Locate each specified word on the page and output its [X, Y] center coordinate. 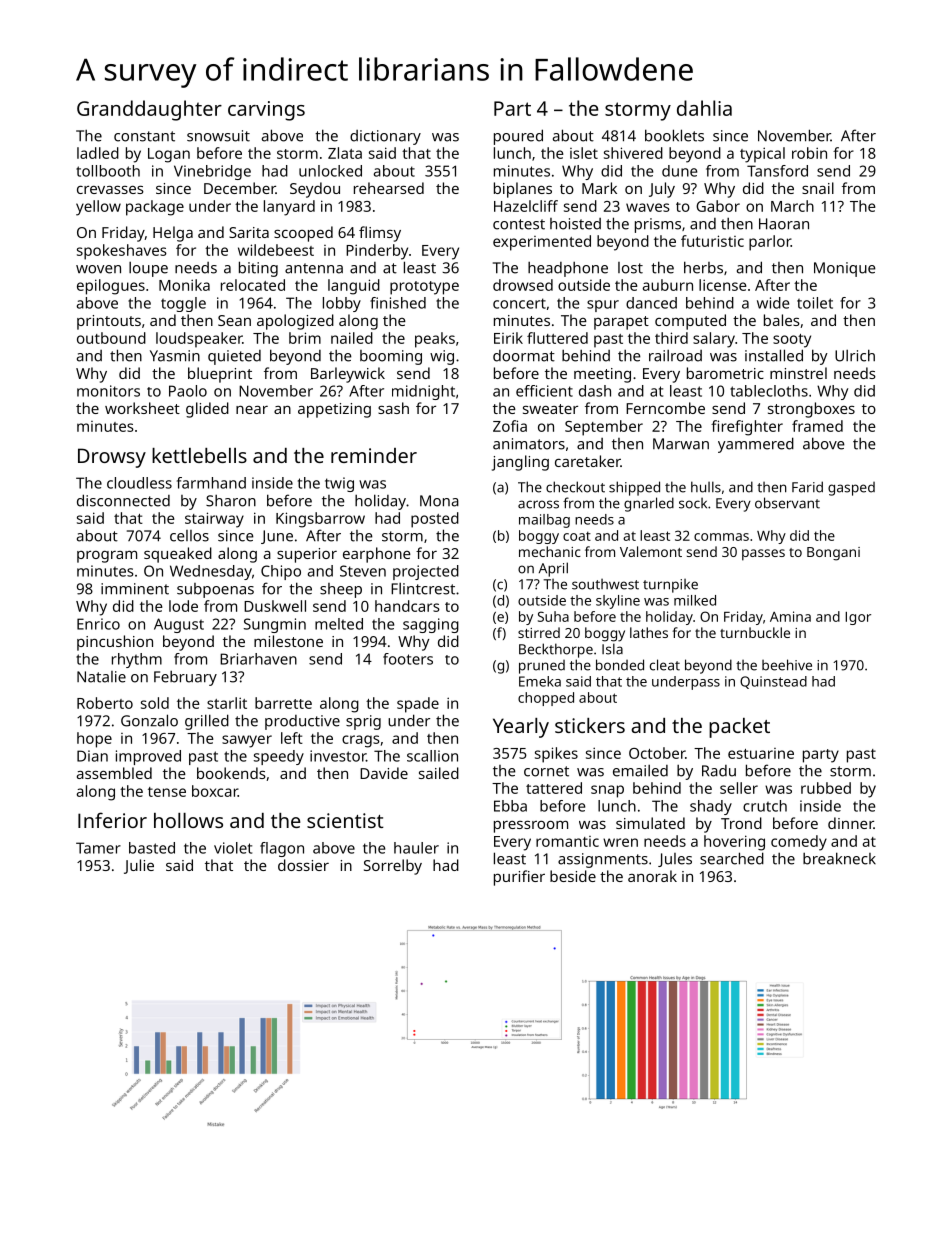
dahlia [704, 108]
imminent [135, 589]
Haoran [784, 224]
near [252, 410]
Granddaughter [149, 110]
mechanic [550, 551]
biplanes [523, 190]
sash [393, 408]
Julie [139, 866]
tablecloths [769, 391]
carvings [266, 111]
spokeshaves [122, 252]
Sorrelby [393, 867]
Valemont [651, 551]
